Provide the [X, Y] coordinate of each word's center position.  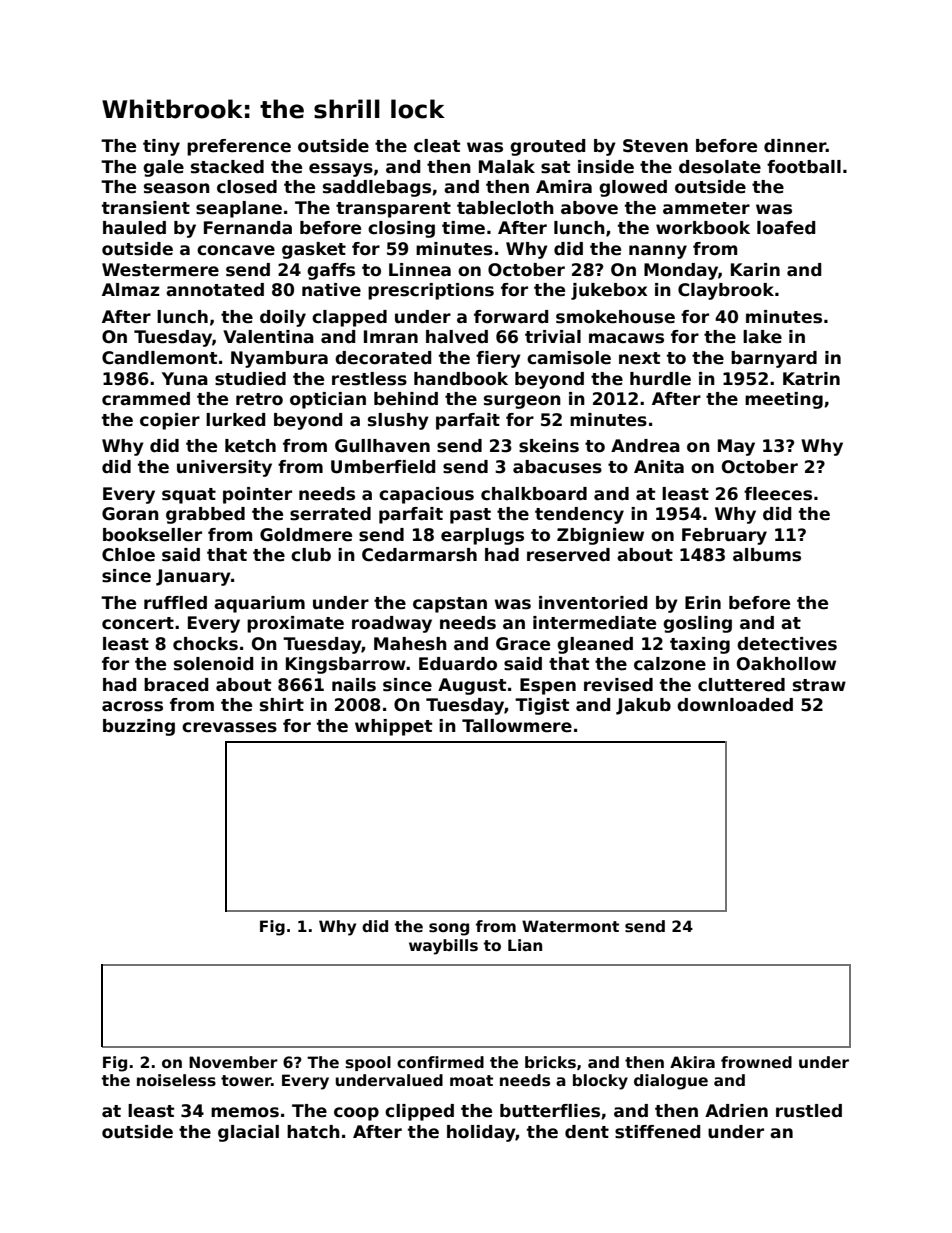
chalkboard [534, 494]
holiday [481, 1133]
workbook [703, 228]
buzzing [139, 727]
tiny [161, 147]
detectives [787, 644]
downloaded [735, 705]
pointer [257, 495]
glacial [248, 1133]
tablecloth [505, 208]
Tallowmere [517, 726]
